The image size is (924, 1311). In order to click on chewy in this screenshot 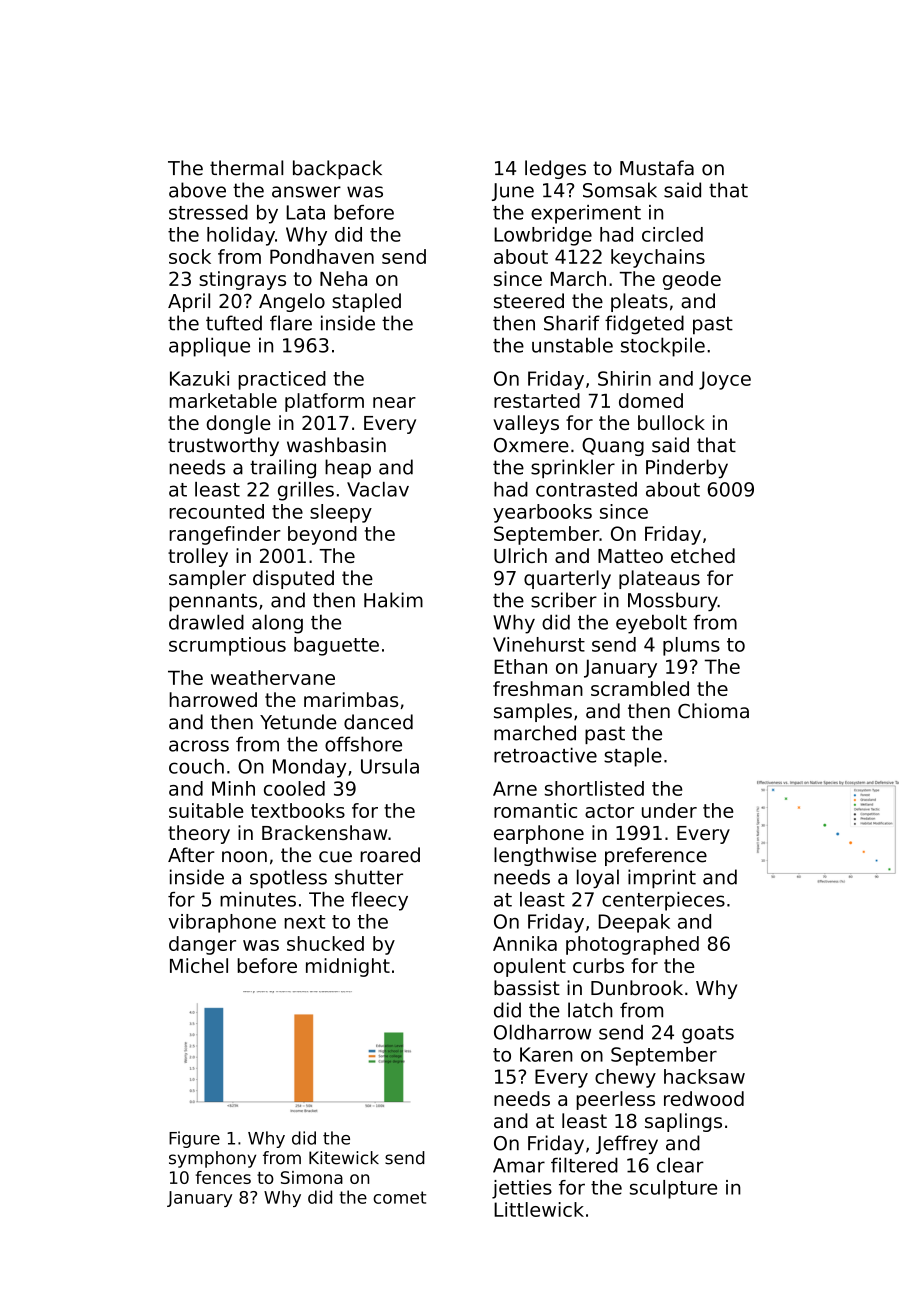, I will do `click(625, 1078)`.
